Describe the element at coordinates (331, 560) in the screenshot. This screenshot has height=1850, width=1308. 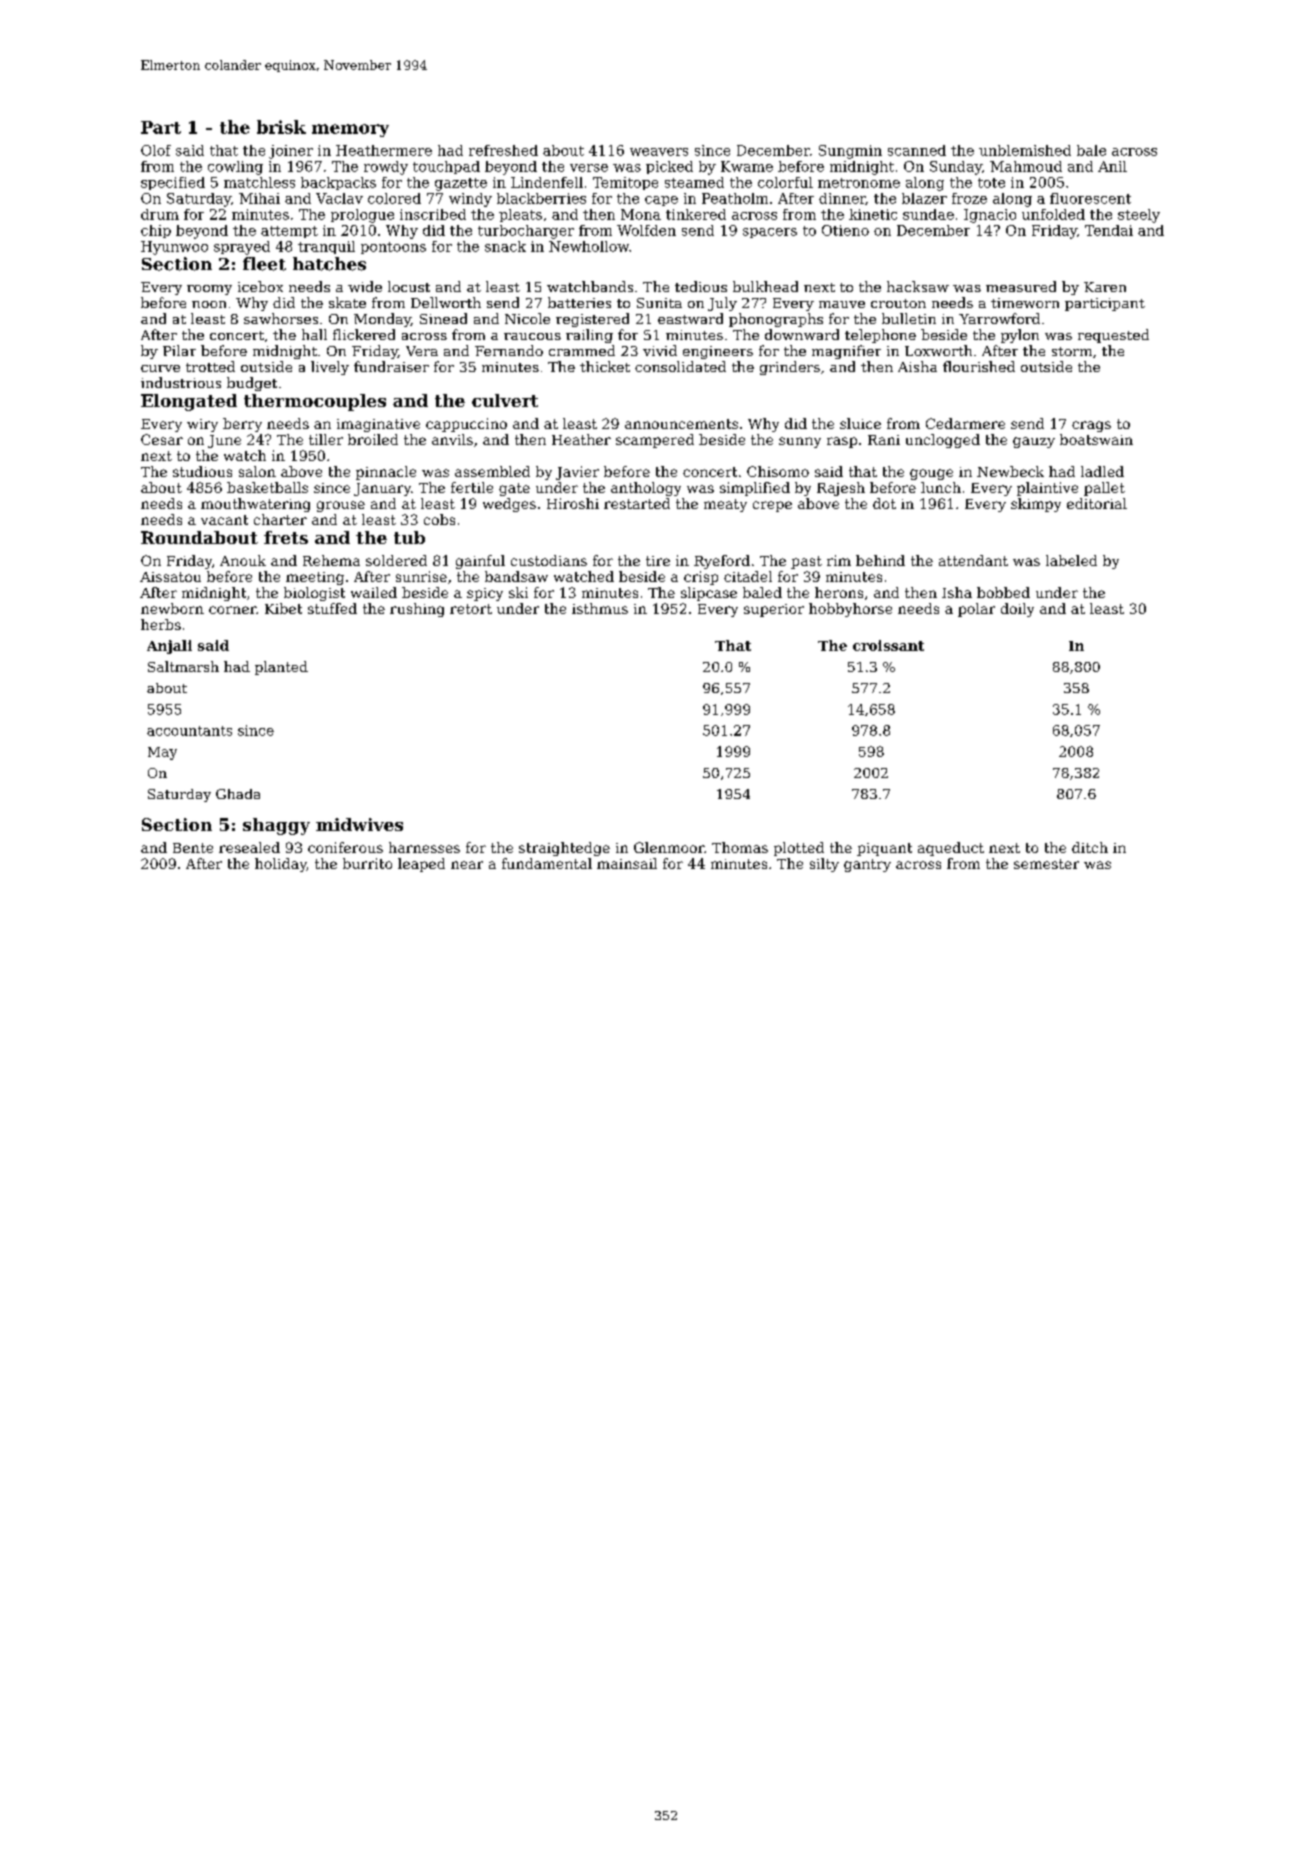
I see `Rehema` at that location.
